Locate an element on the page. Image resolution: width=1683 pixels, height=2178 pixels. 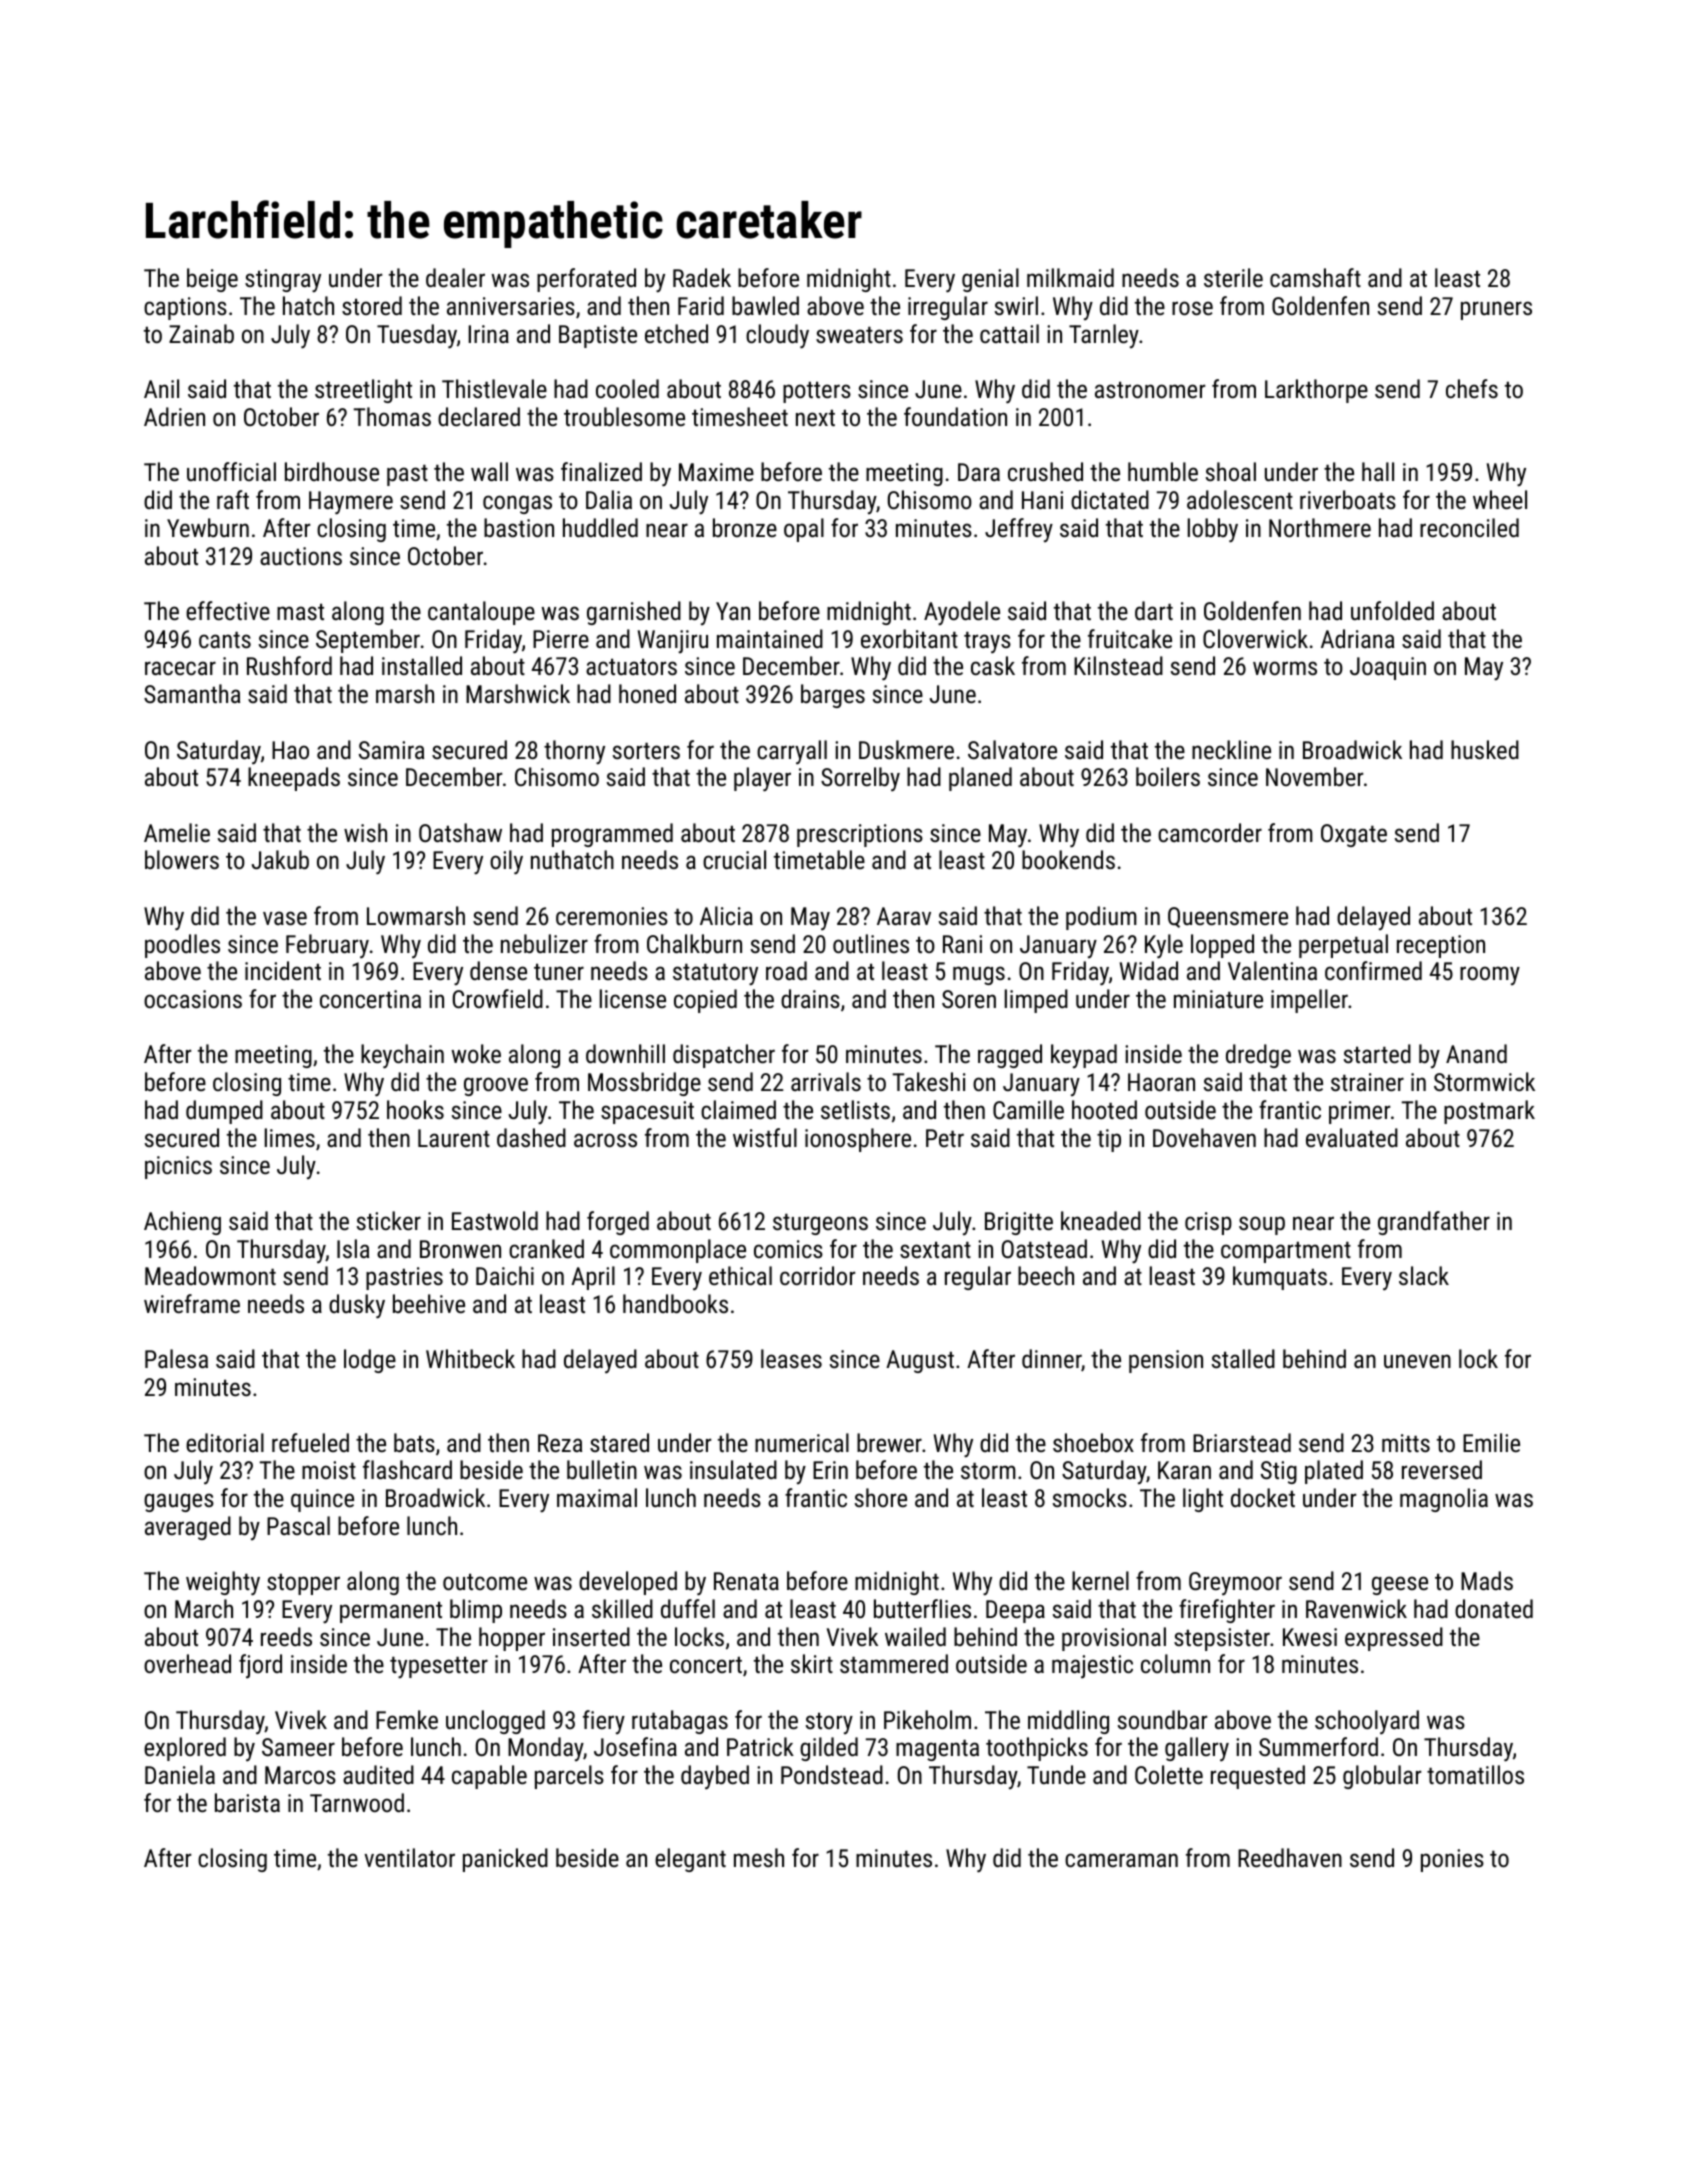
reconciled is located at coordinates (1469, 527).
